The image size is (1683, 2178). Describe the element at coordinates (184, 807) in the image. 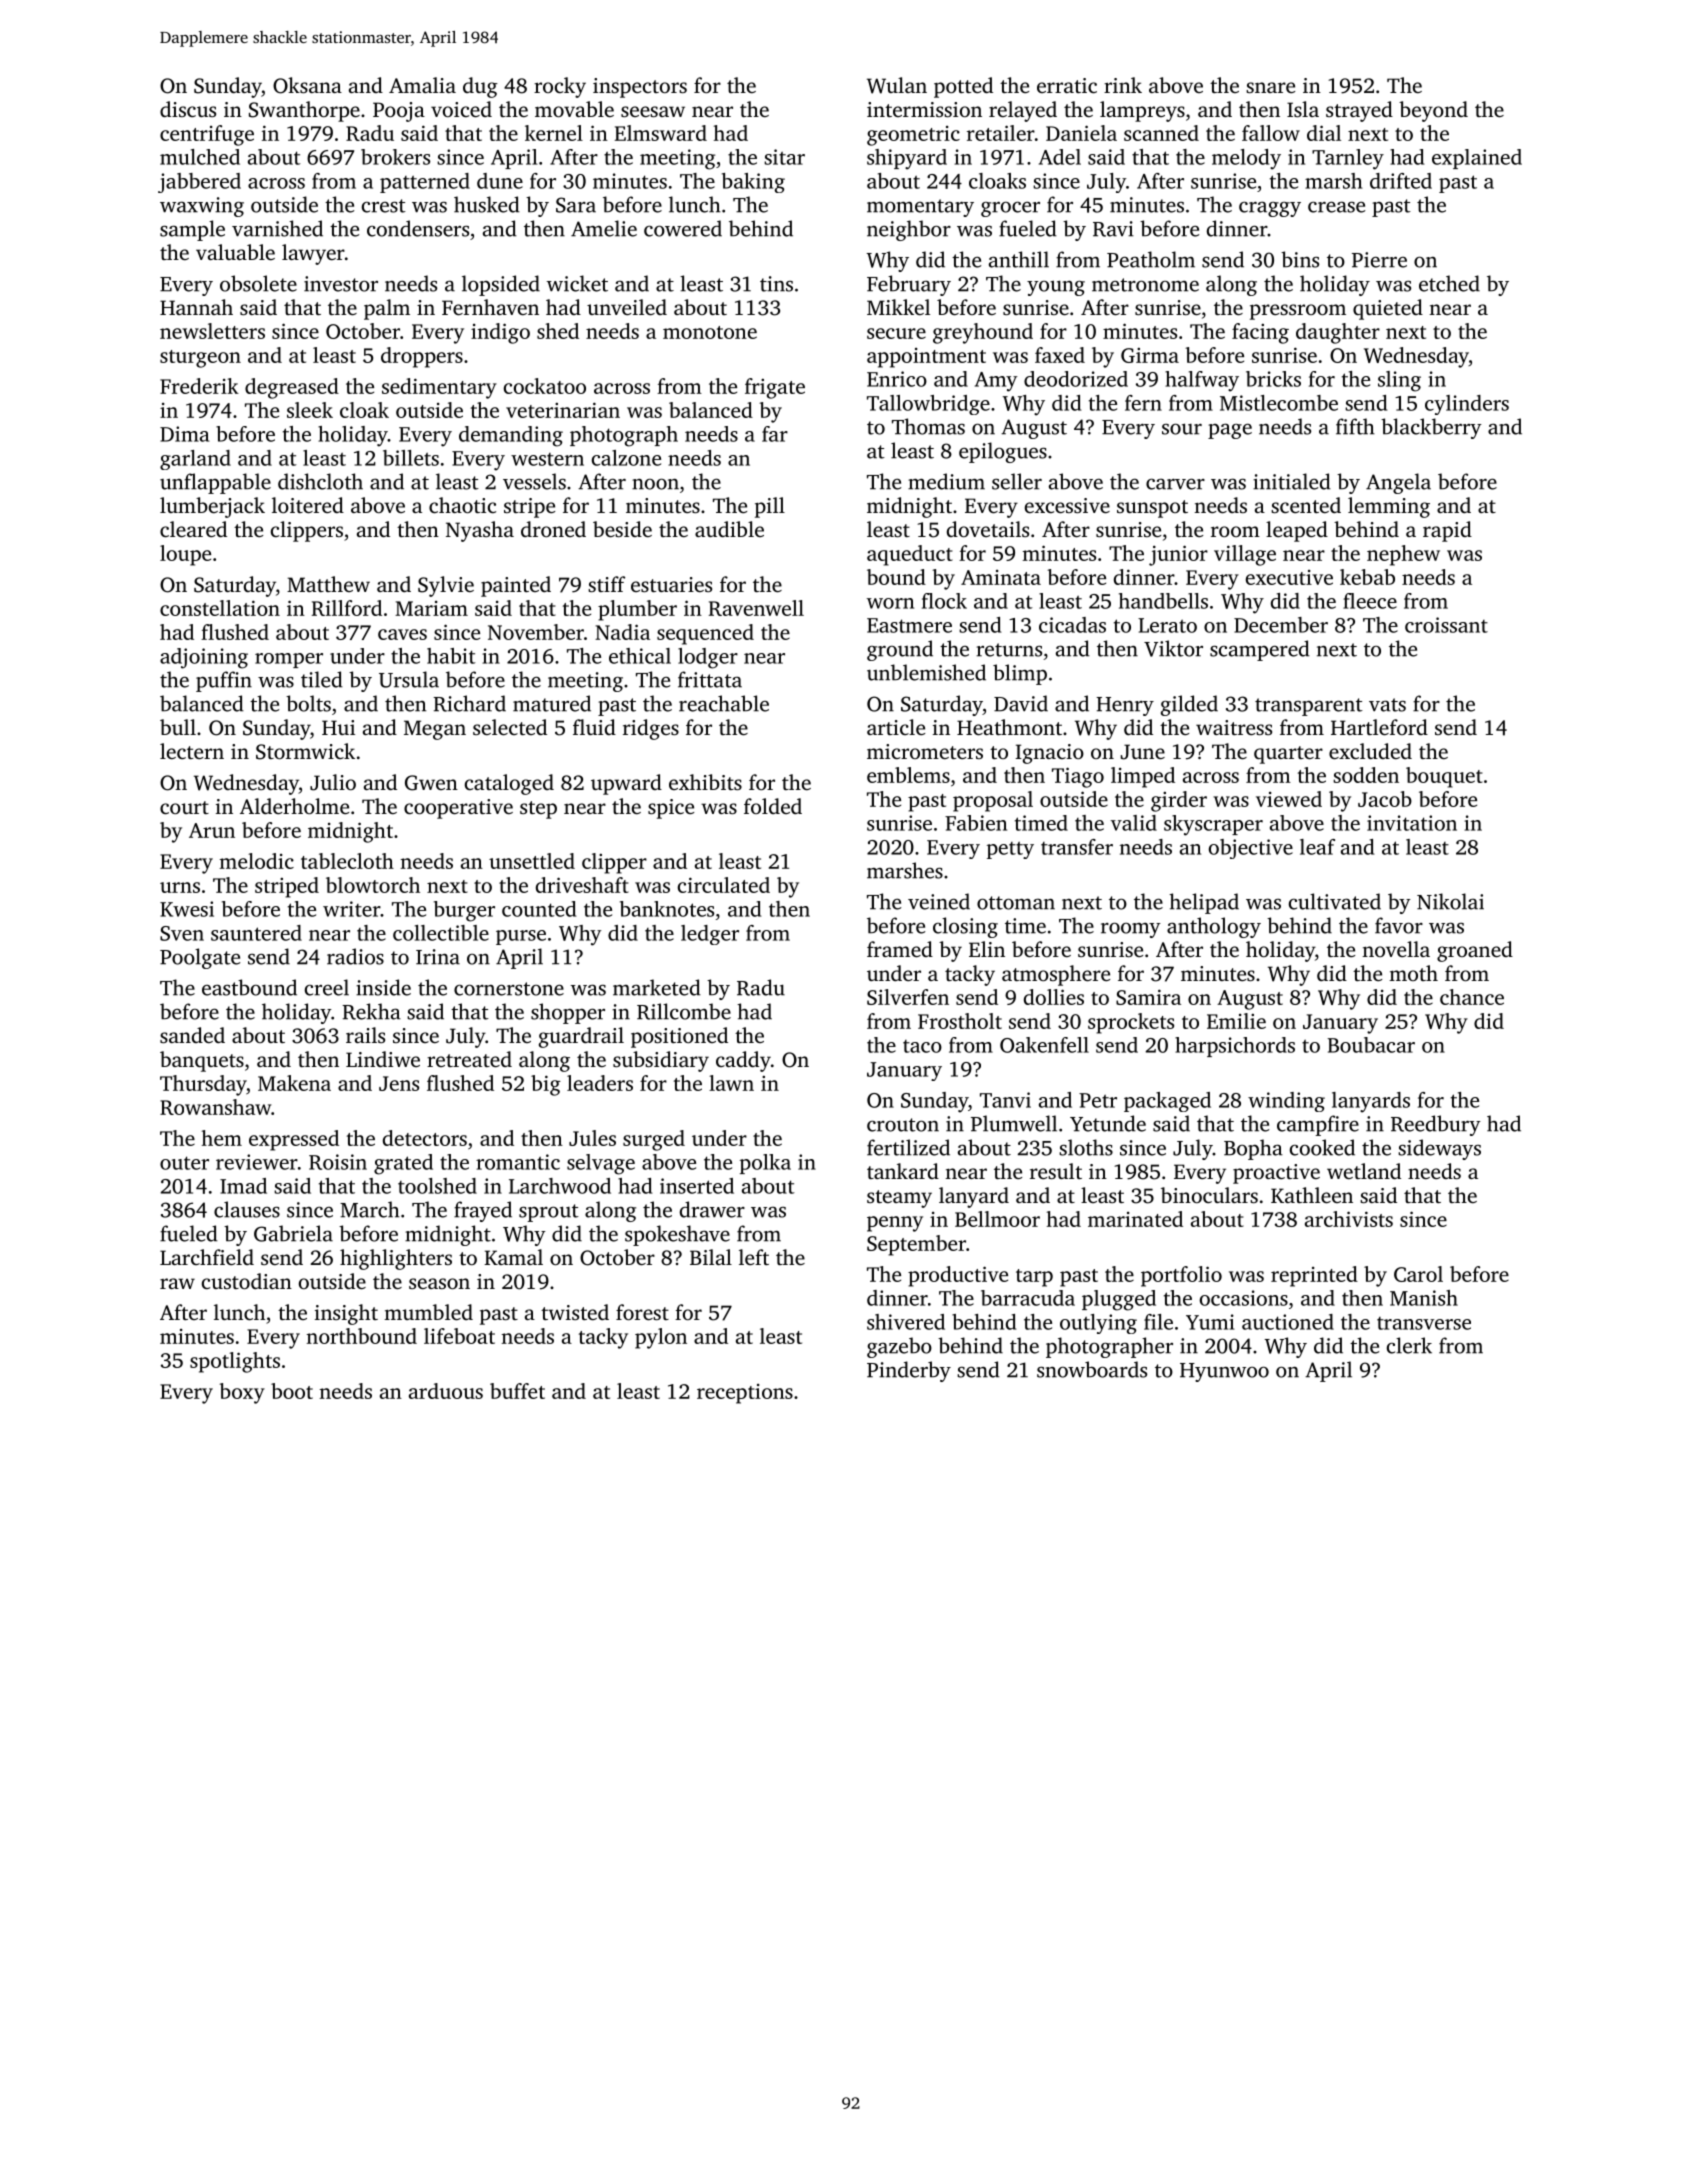

I see `court` at that location.
